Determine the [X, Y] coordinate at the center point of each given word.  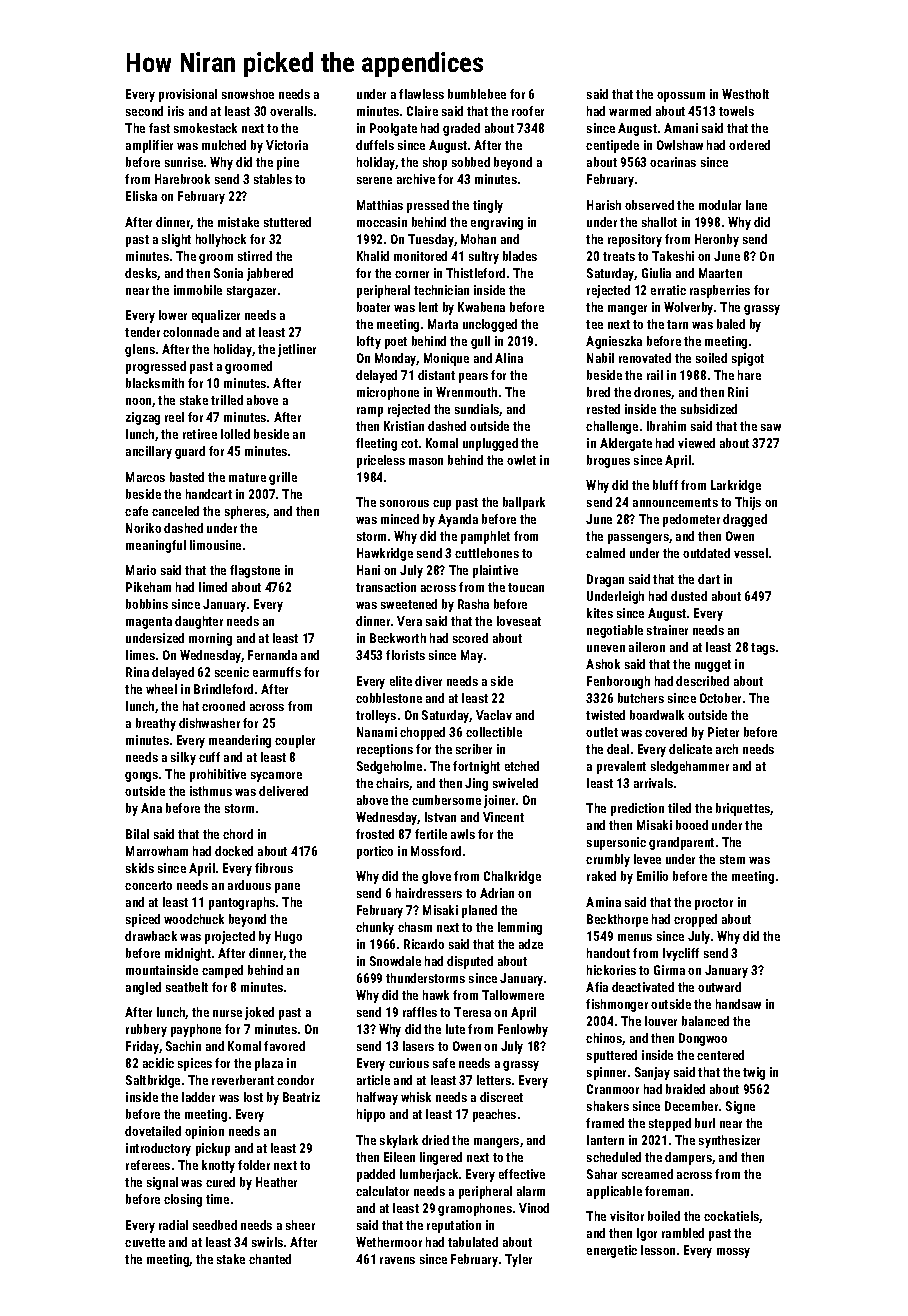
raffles [420, 1012]
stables [273, 179]
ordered [749, 145]
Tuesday [431, 240]
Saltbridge [153, 1081]
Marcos [145, 477]
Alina [509, 358]
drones [653, 393]
